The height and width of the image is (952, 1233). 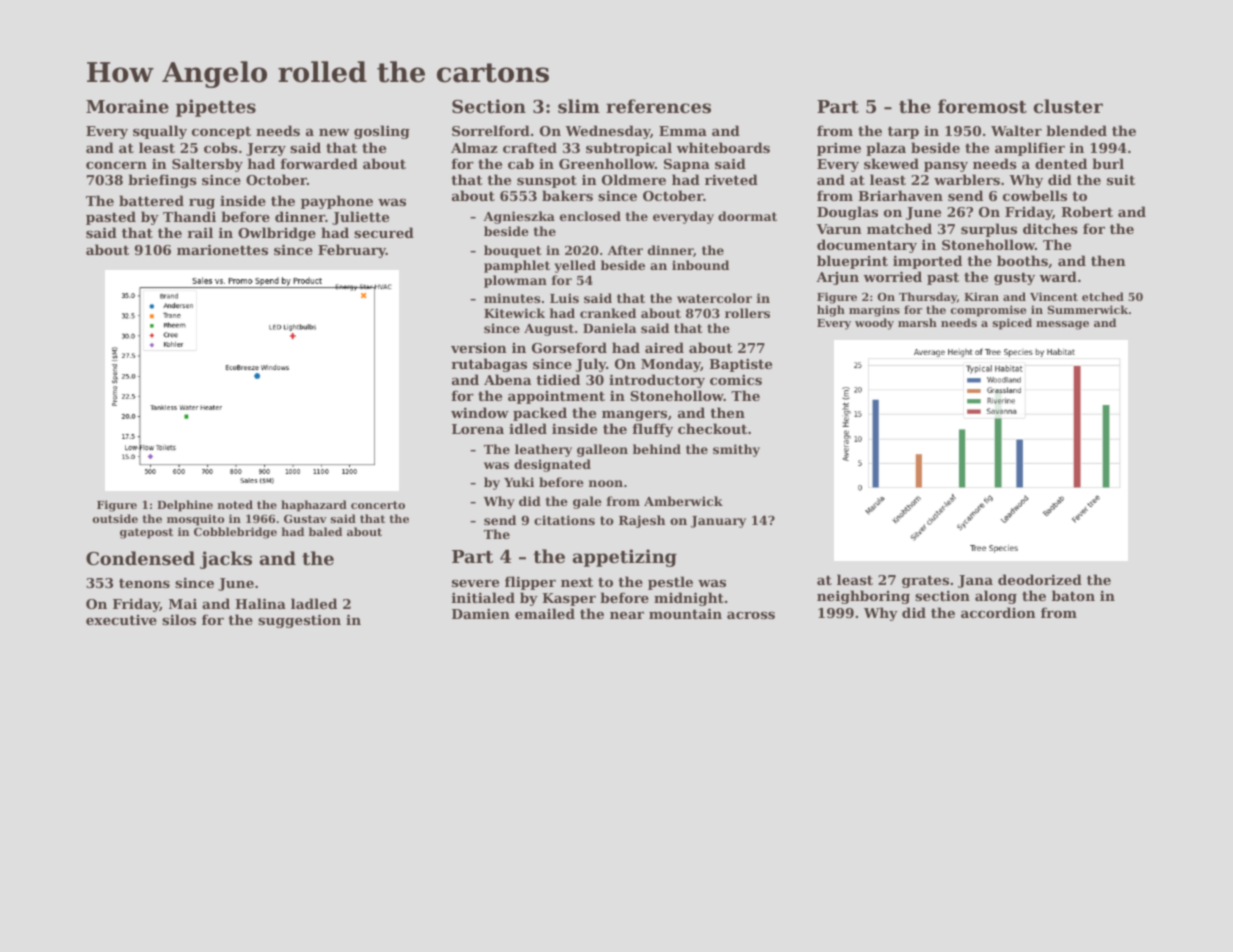 I want to click on introductory, so click(x=657, y=381).
